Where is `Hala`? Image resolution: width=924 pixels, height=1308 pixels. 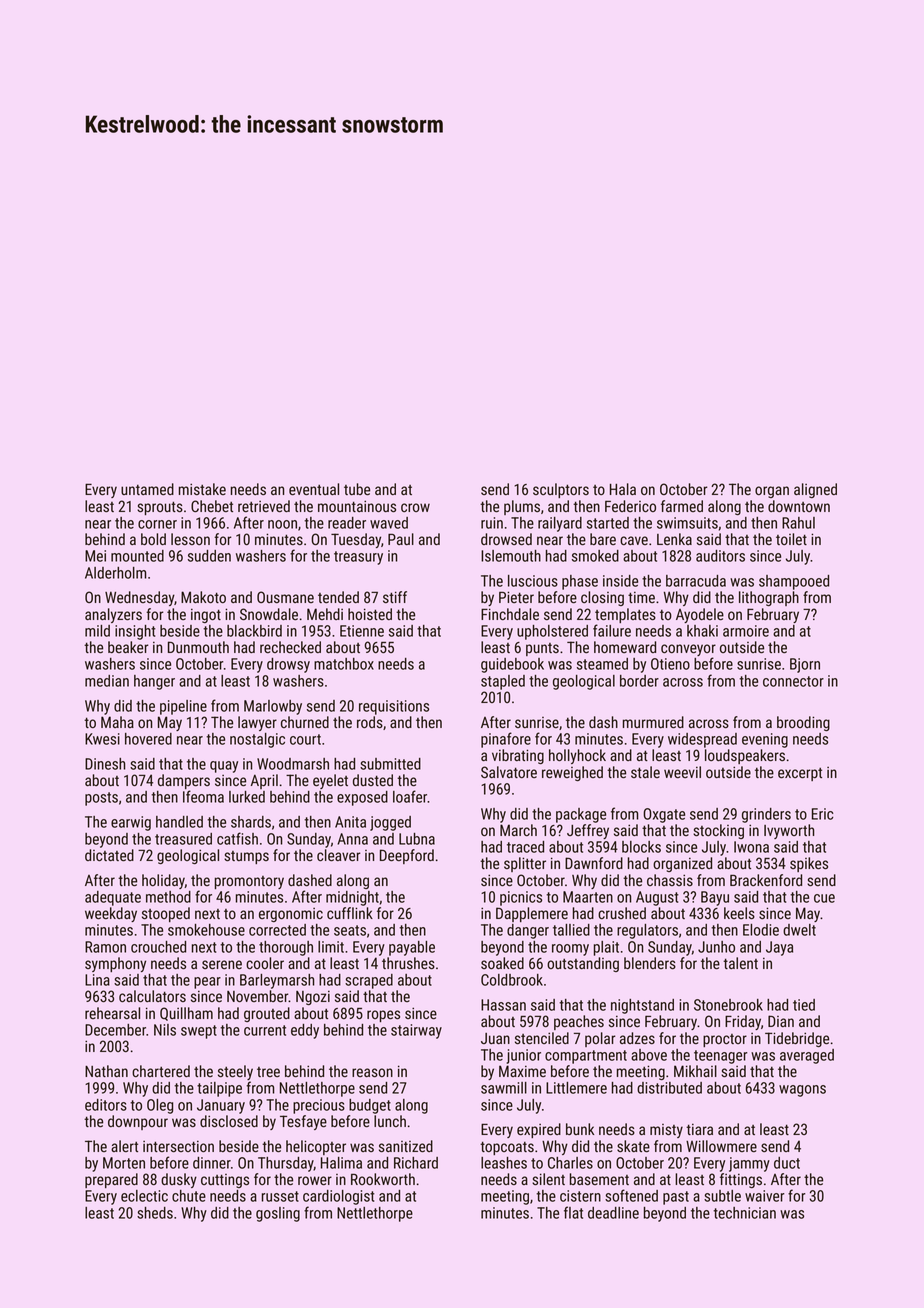 Hala is located at coordinates (623, 489).
